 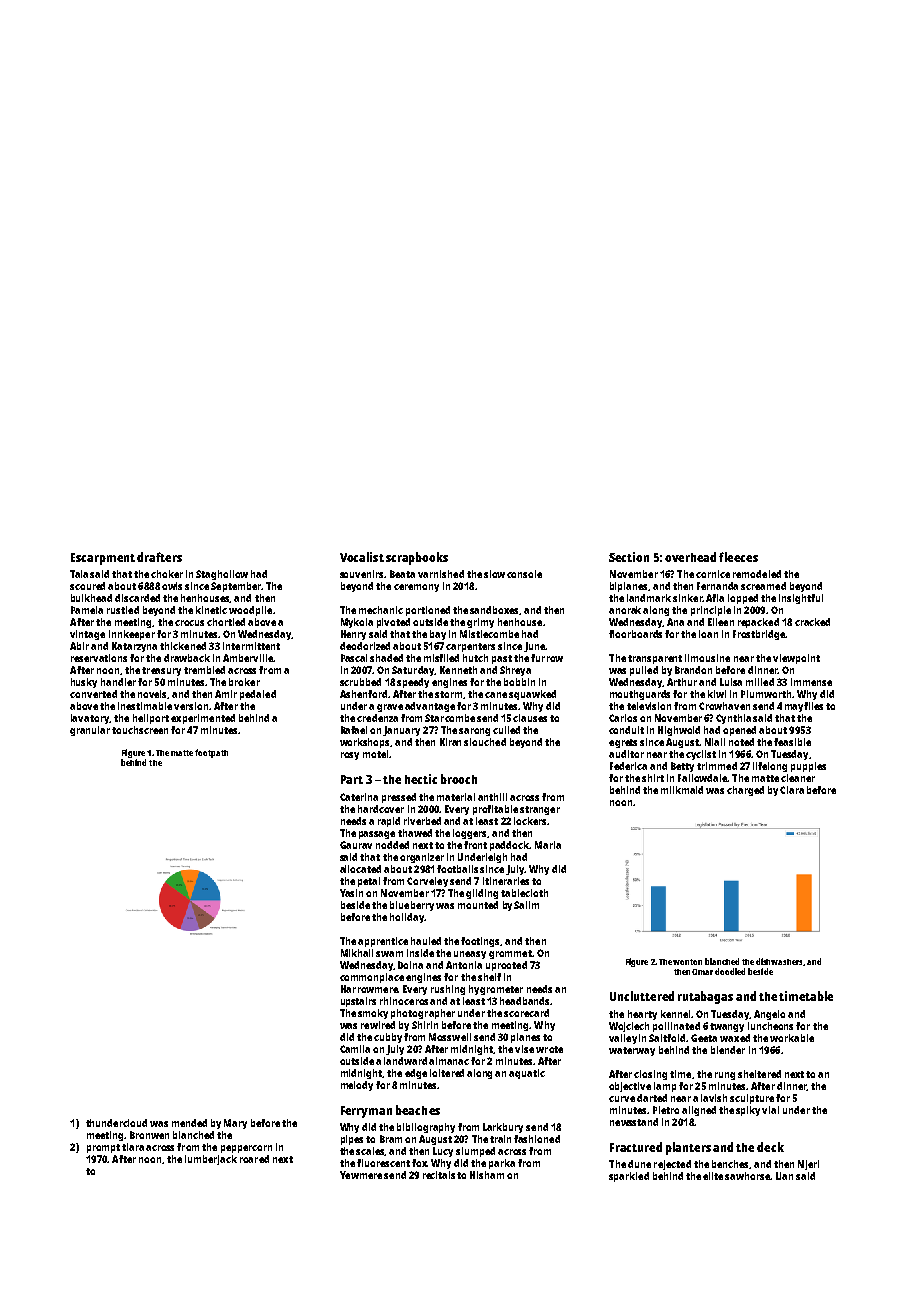 What do you see at coordinates (359, 797) in the screenshot?
I see `Caterina` at bounding box center [359, 797].
